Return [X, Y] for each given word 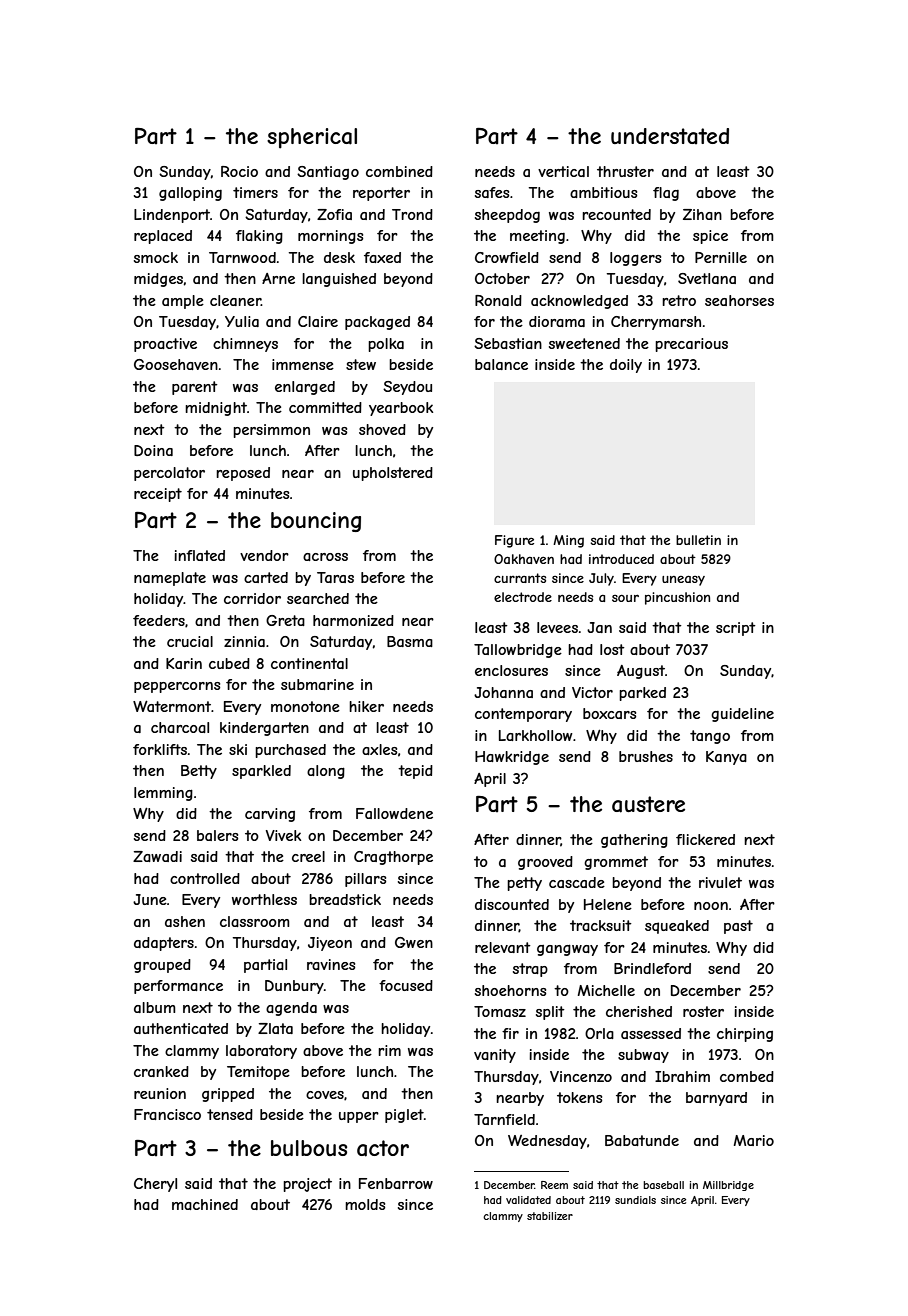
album [155, 1007]
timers [255, 192]
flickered [705, 839]
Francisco [167, 1114]
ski [238, 749]
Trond [412, 214]
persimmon [271, 431]
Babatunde [642, 1140]
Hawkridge [512, 758]
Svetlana [707, 278]
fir [510, 1033]
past [738, 927]
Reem [554, 1185]
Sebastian [508, 343]
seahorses [739, 300]
